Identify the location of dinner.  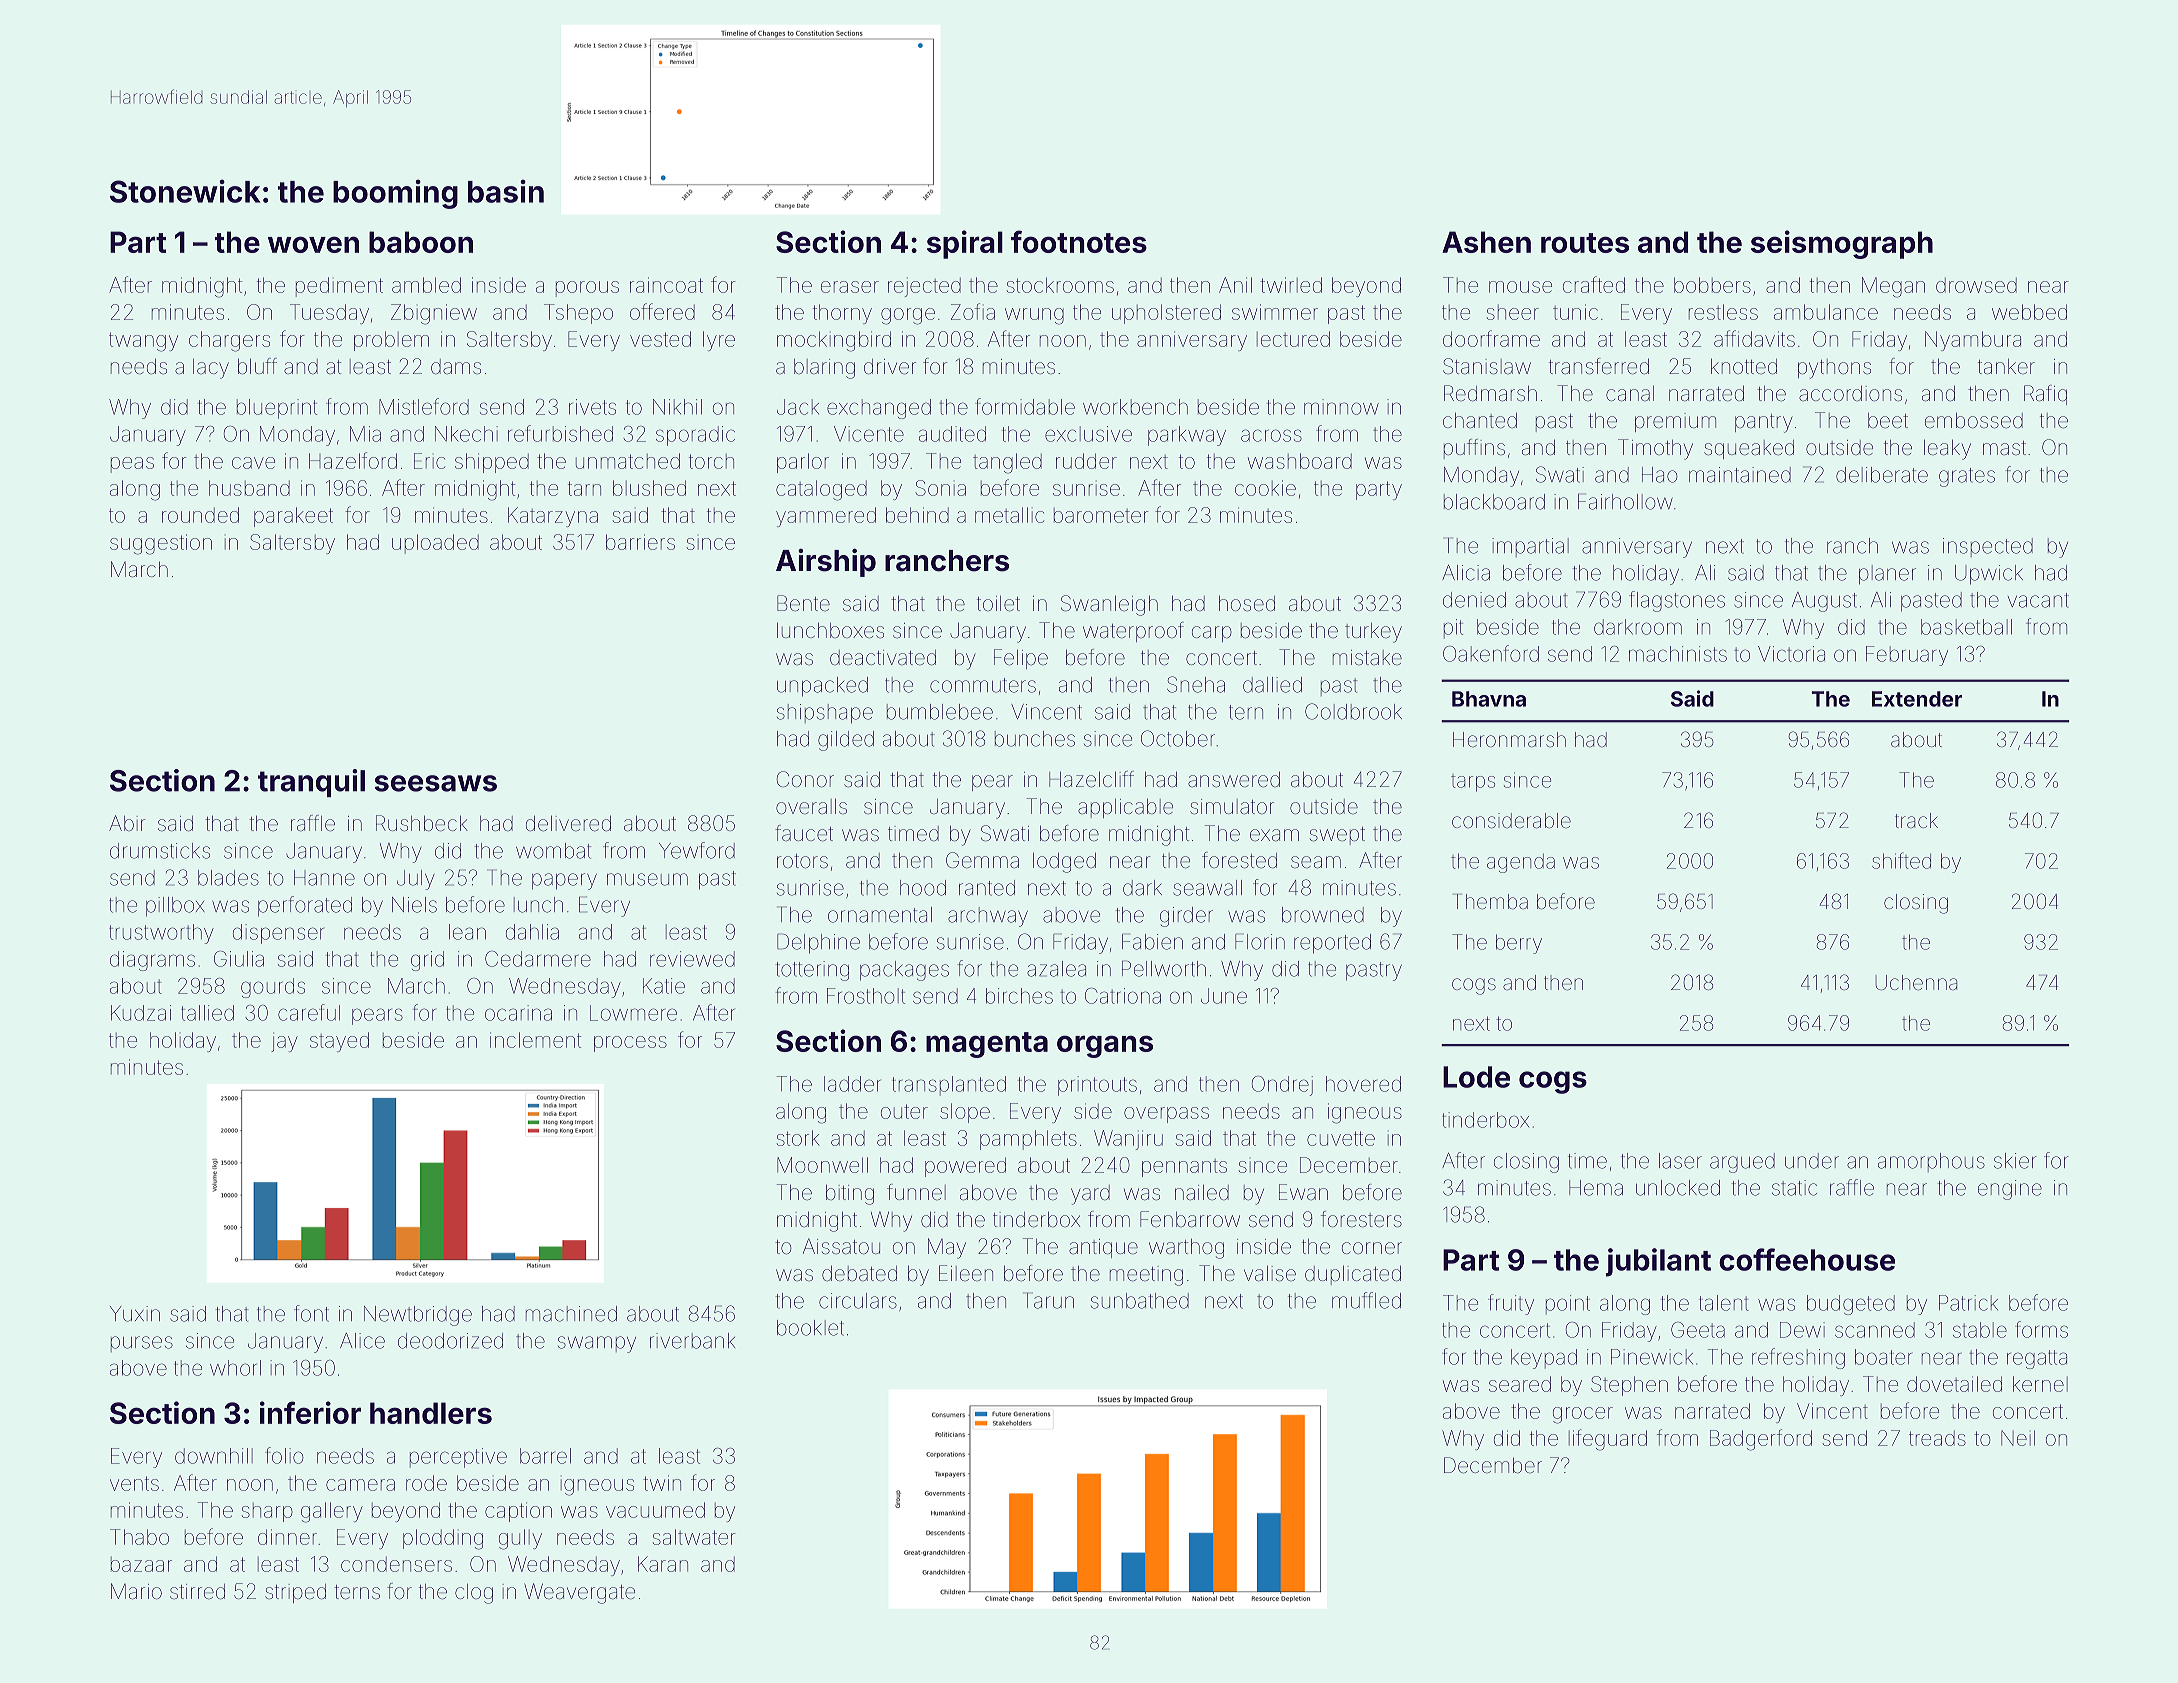
(287, 1537).
